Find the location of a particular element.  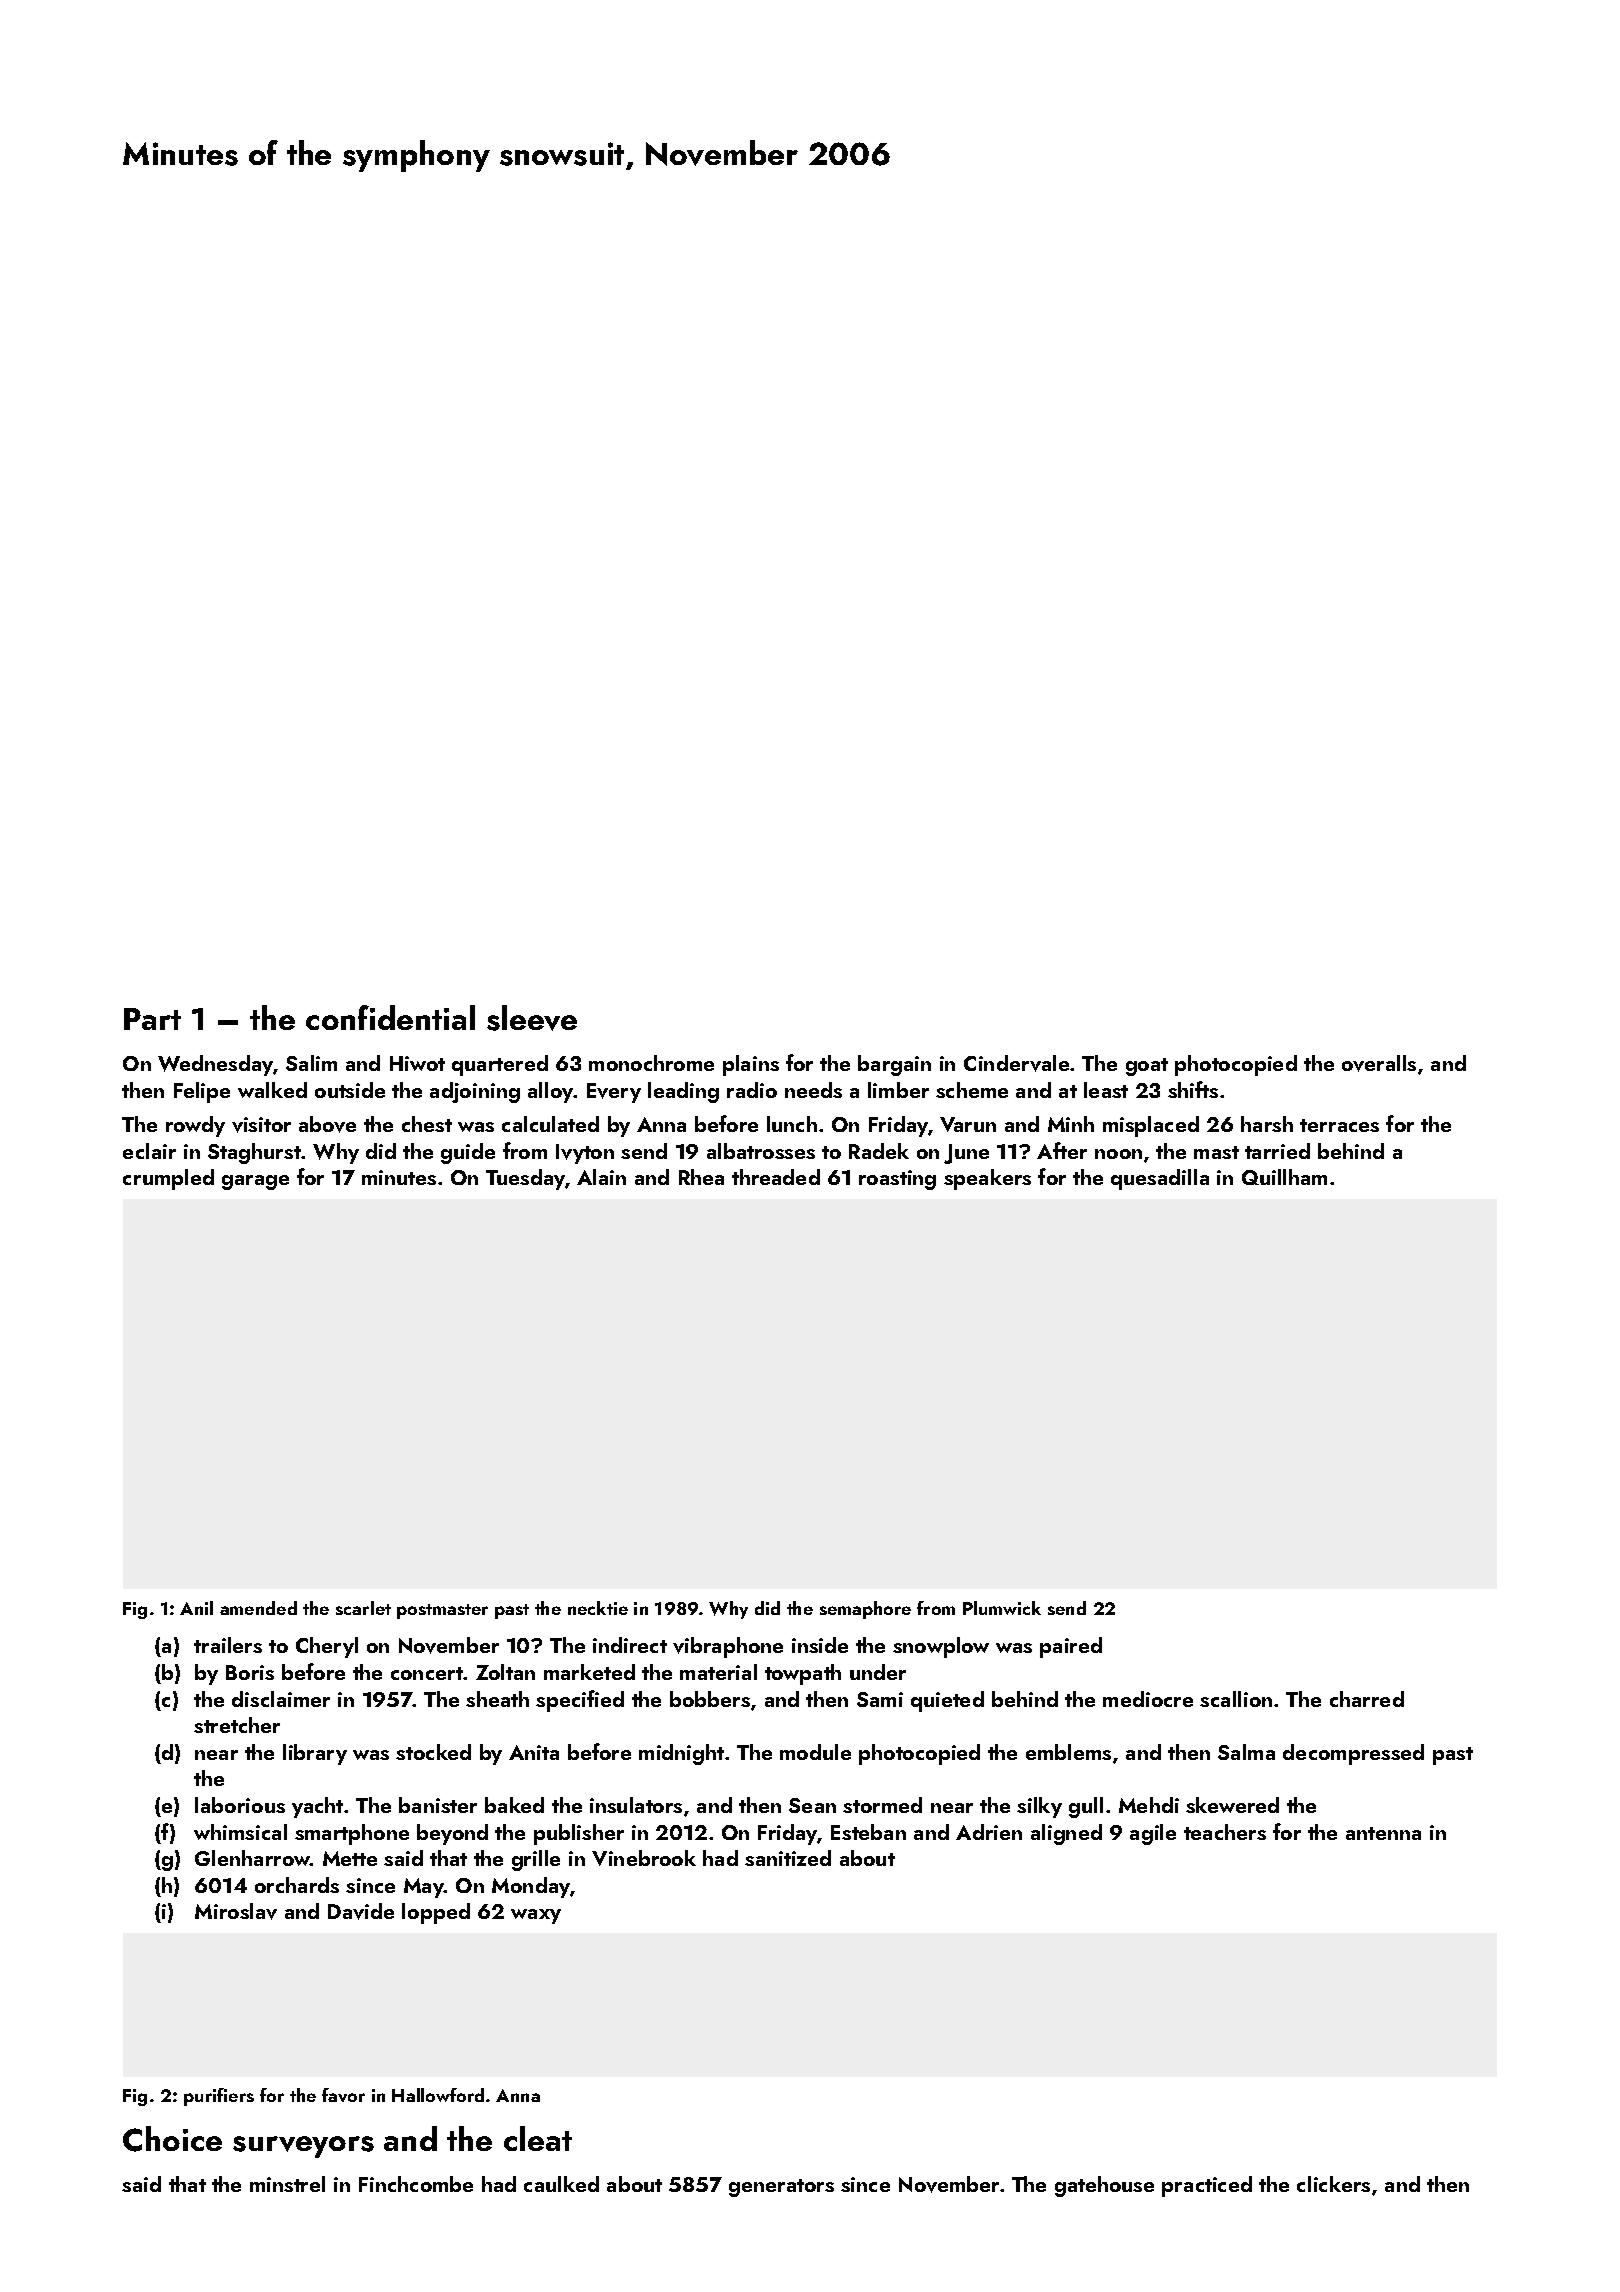

quesadilla is located at coordinates (1160, 1179).
